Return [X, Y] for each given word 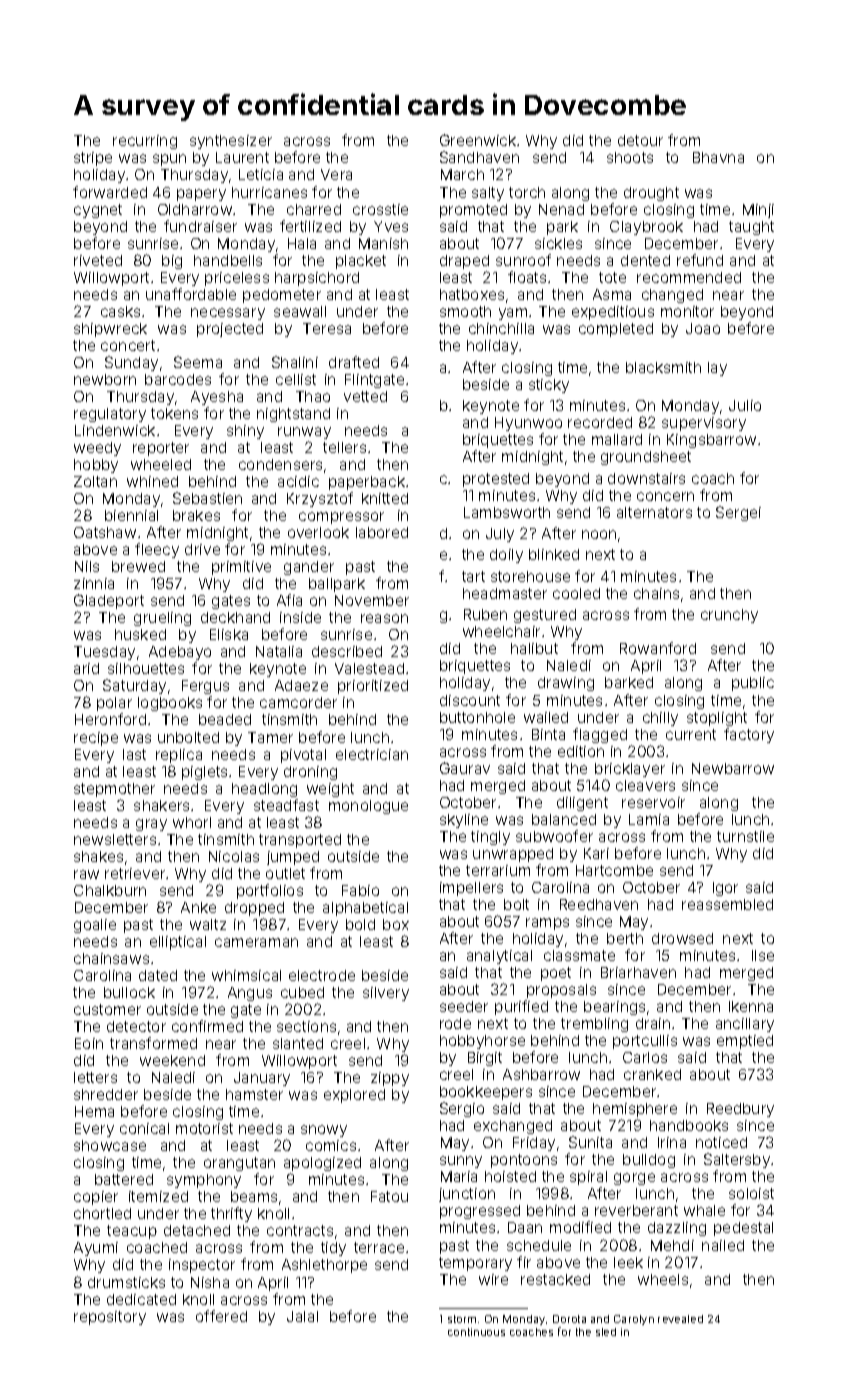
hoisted [510, 1176]
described [347, 651]
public [753, 684]
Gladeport [109, 601]
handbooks [689, 1125]
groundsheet [646, 458]
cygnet [98, 211]
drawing [566, 684]
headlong [264, 790]
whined [152, 481]
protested [496, 480]
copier [96, 1198]
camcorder [298, 702]
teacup [132, 1232]
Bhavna [718, 157]
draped [464, 262]
